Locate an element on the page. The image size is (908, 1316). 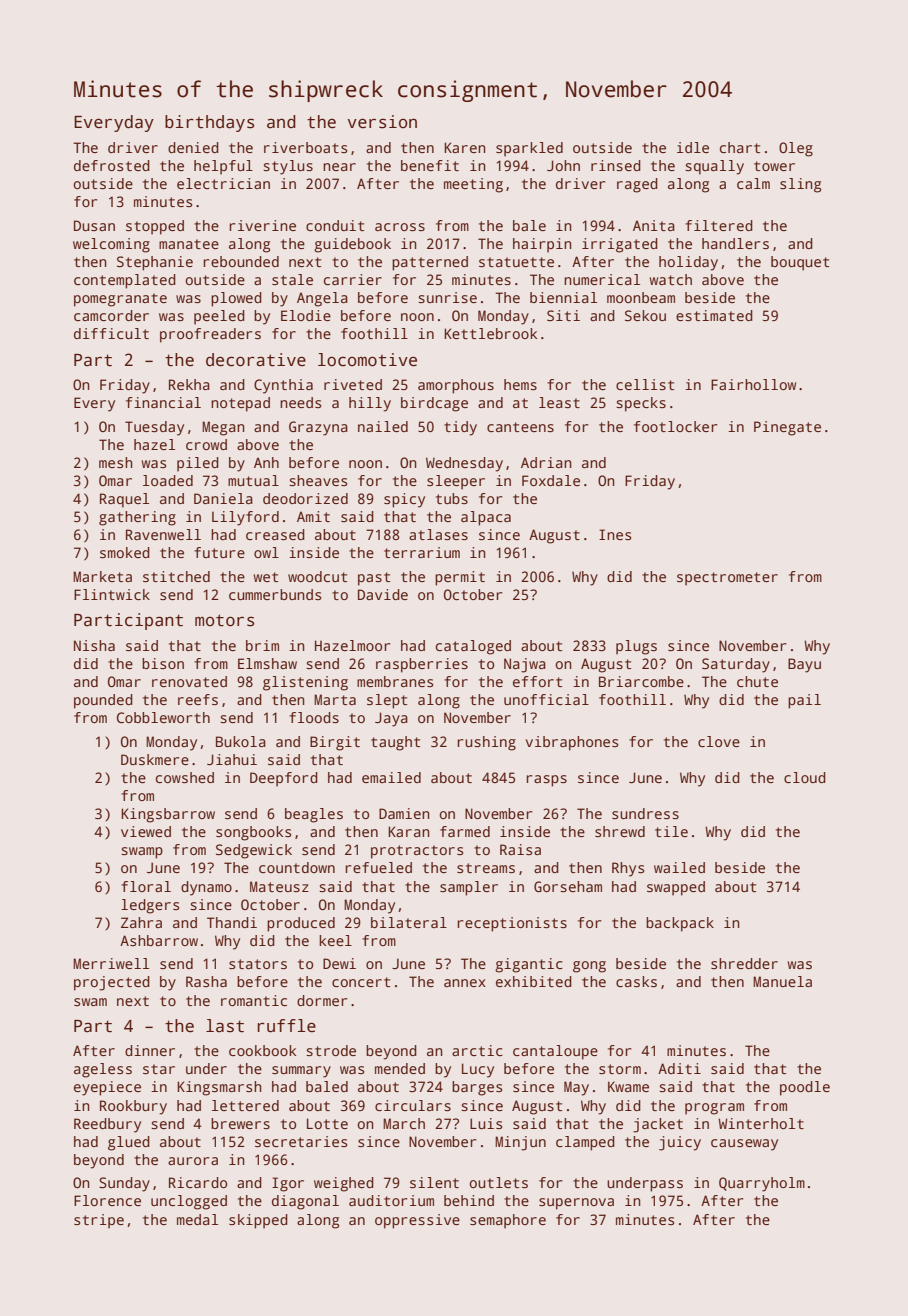
Karen is located at coordinates (465, 147).
